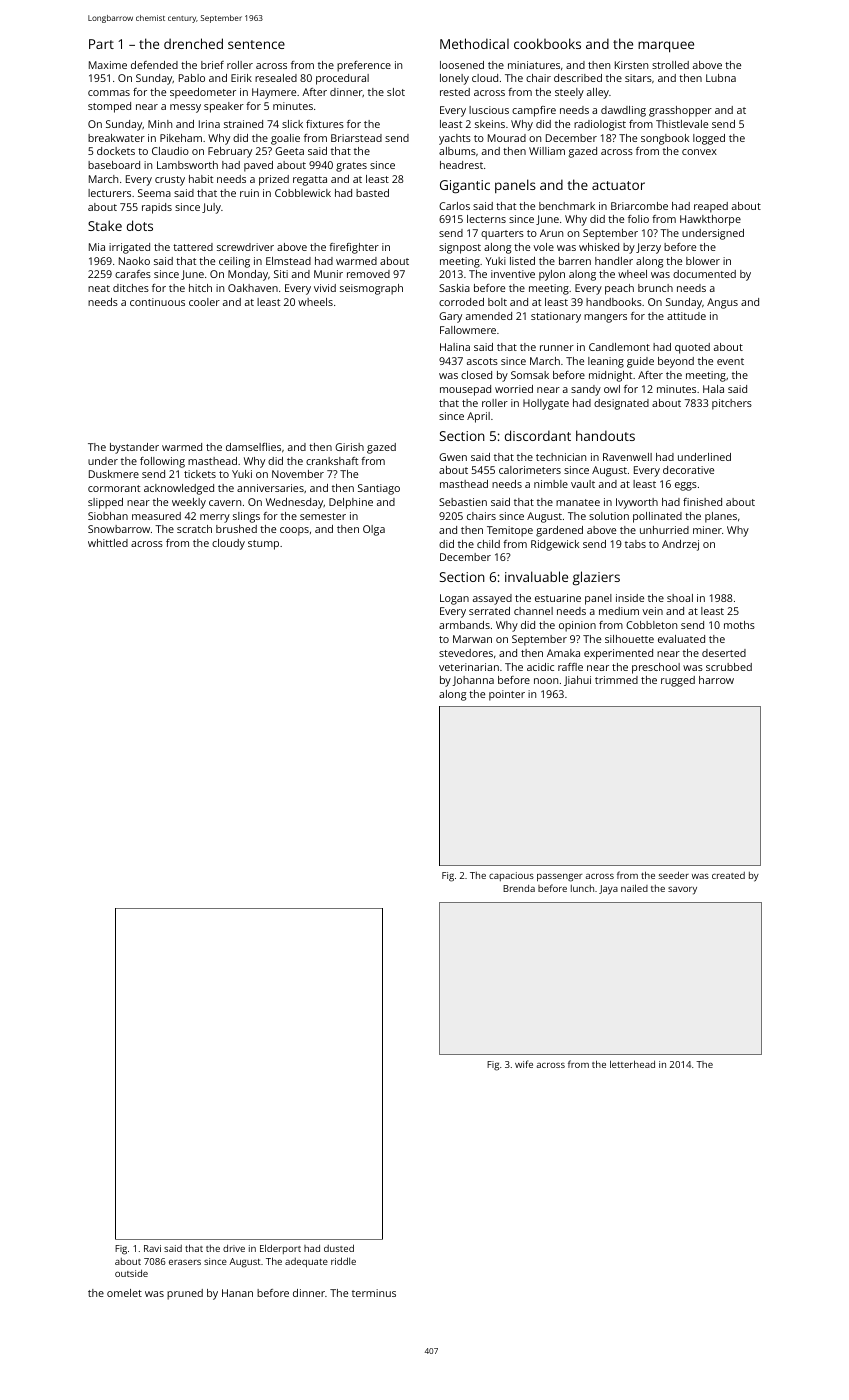 The width and height of the image is (849, 1400). What do you see at coordinates (709, 139) in the image?
I see `logged` at bounding box center [709, 139].
